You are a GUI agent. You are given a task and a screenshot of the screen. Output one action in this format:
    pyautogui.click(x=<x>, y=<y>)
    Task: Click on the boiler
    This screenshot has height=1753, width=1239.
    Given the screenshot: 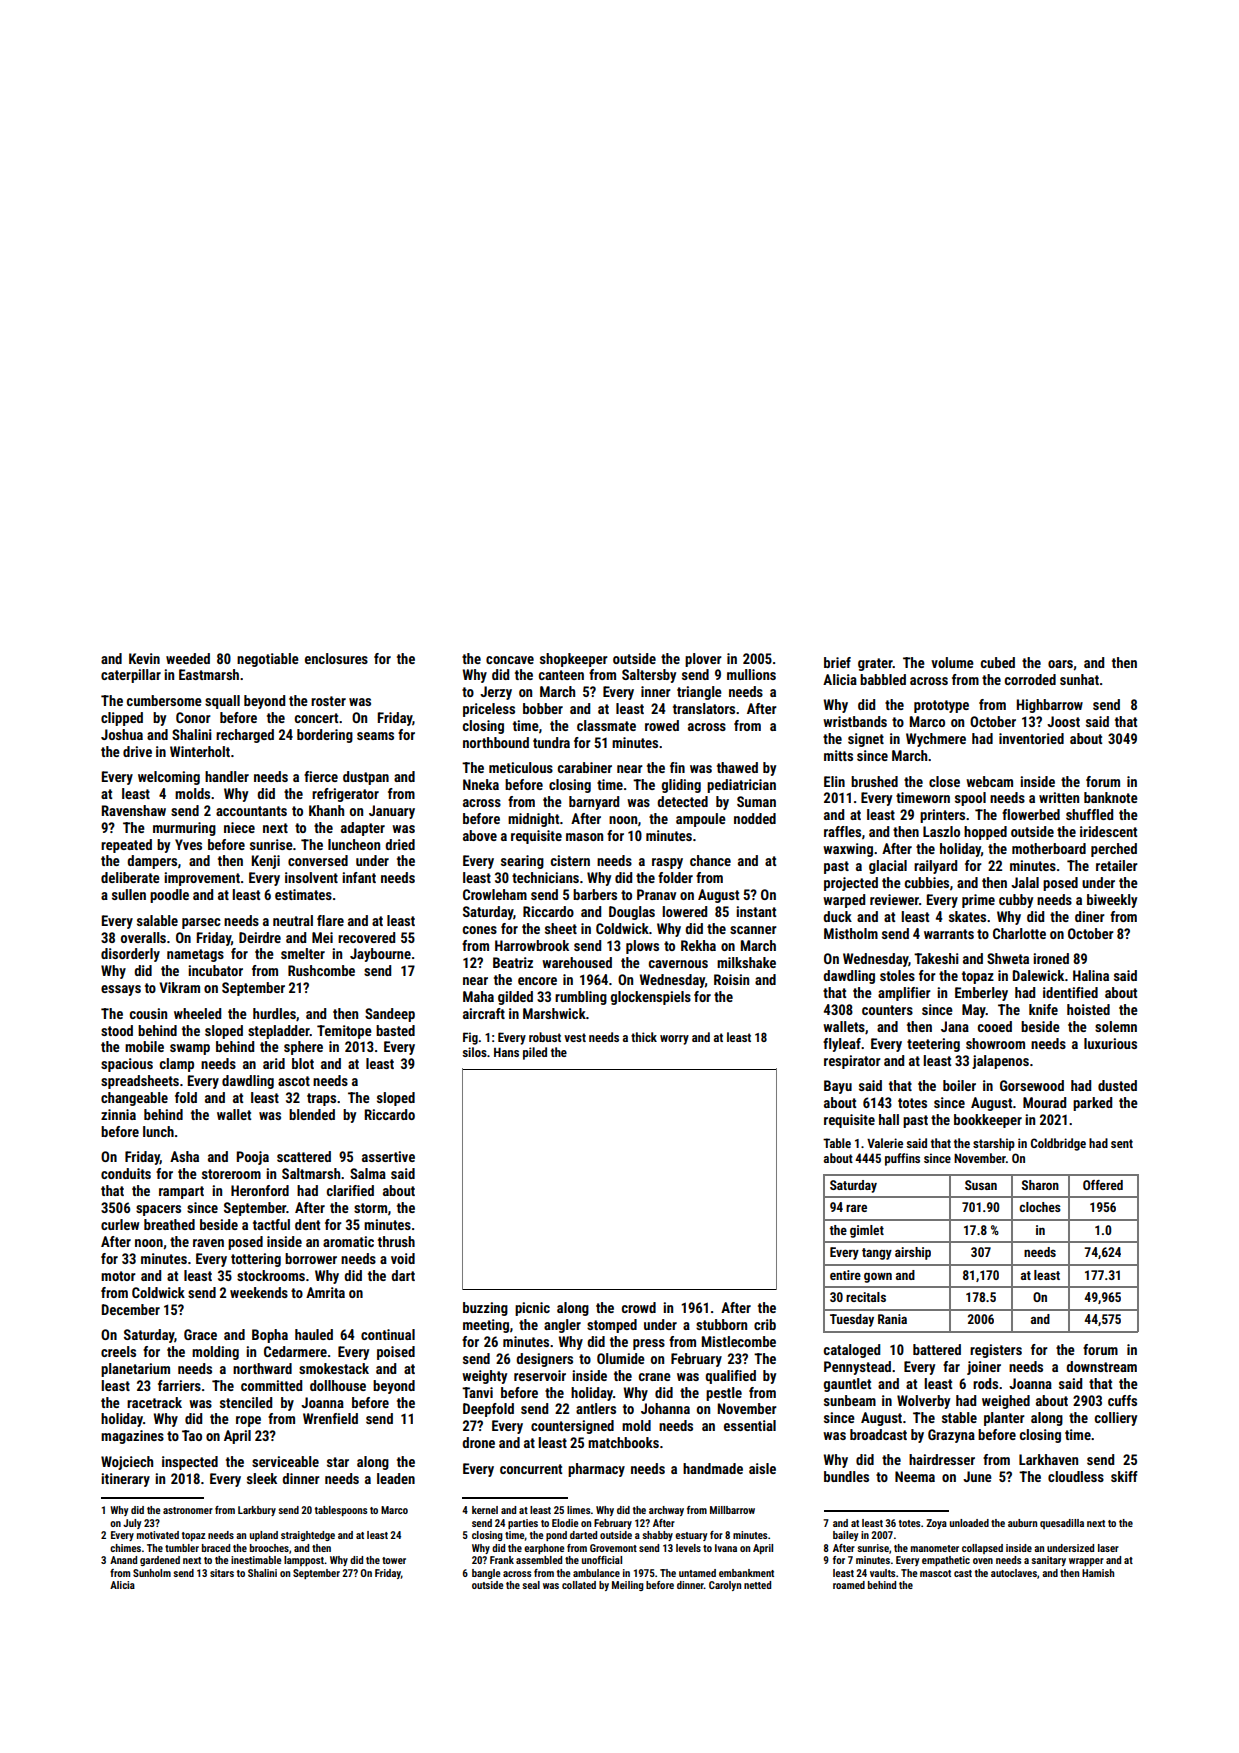 What is the action you would take?
    pyautogui.click(x=959, y=1085)
